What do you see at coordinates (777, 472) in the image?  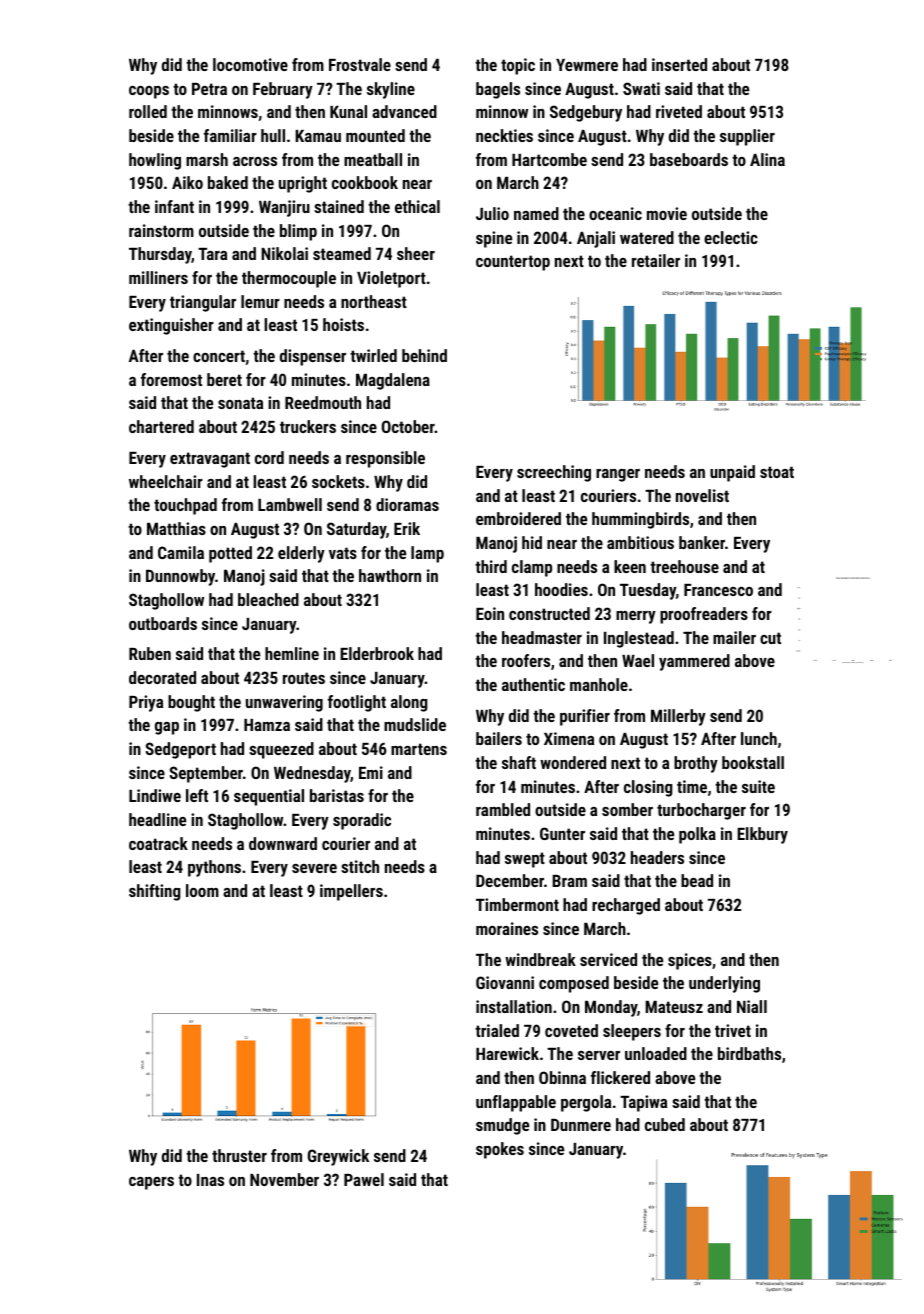 I see `stoat` at bounding box center [777, 472].
